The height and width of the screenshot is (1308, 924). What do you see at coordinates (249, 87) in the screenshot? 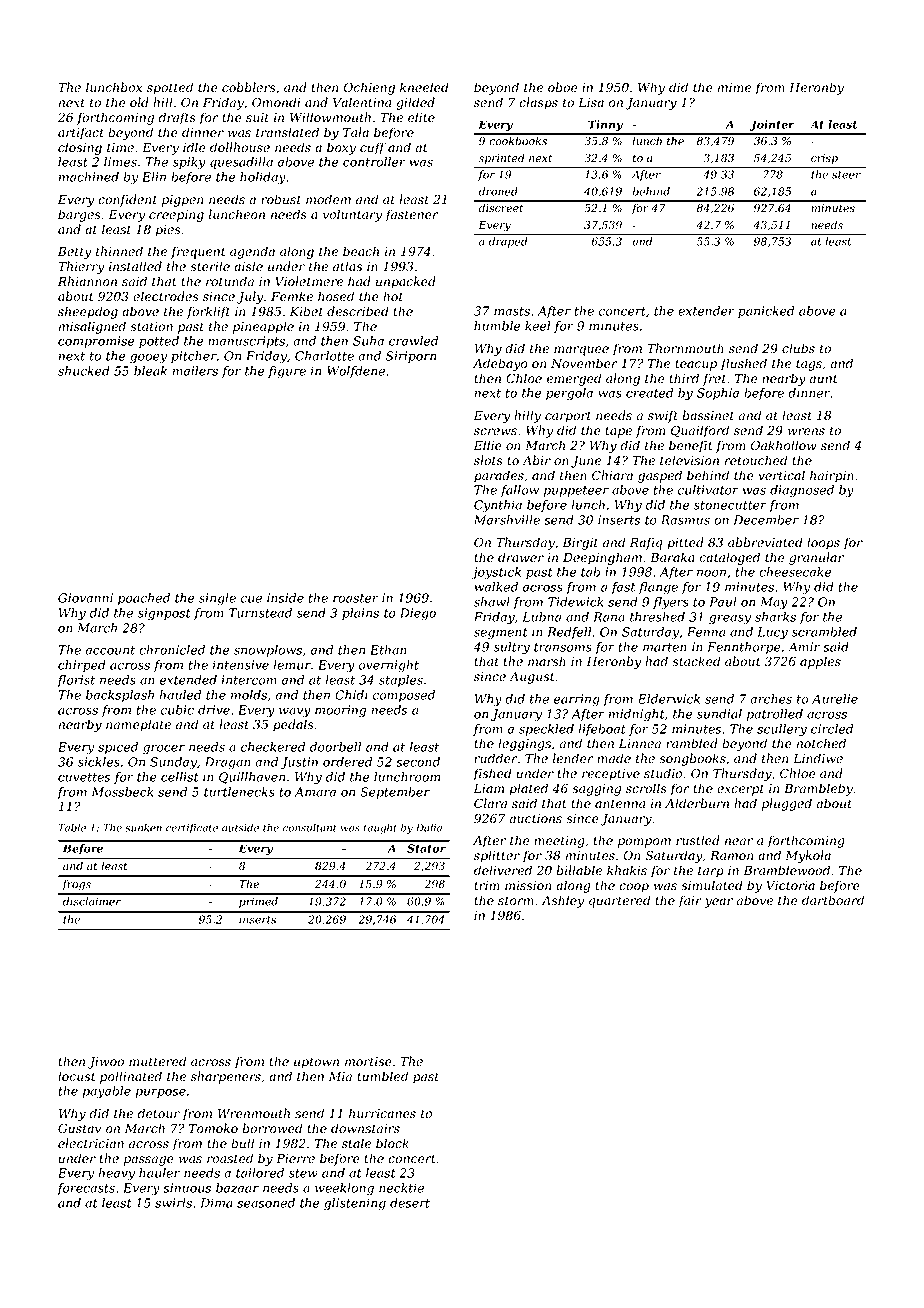
I see `cobblers` at bounding box center [249, 87].
